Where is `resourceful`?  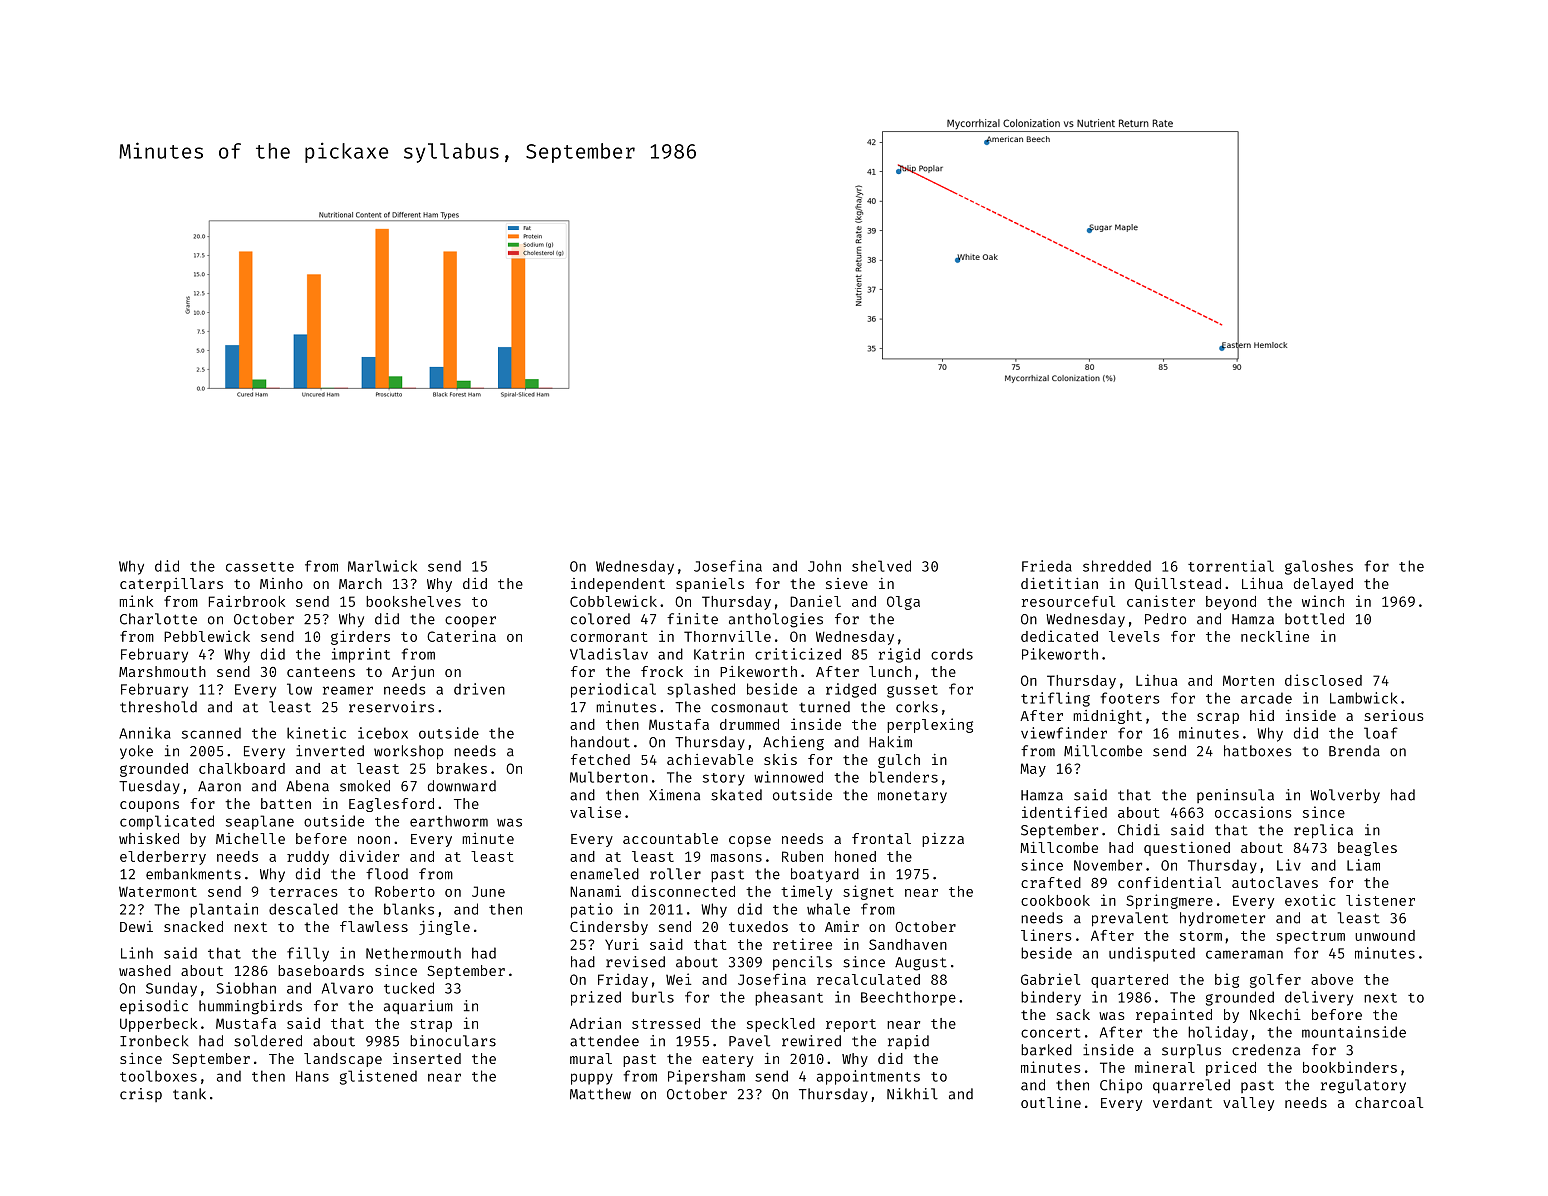
resourceful is located at coordinates (1068, 601).
